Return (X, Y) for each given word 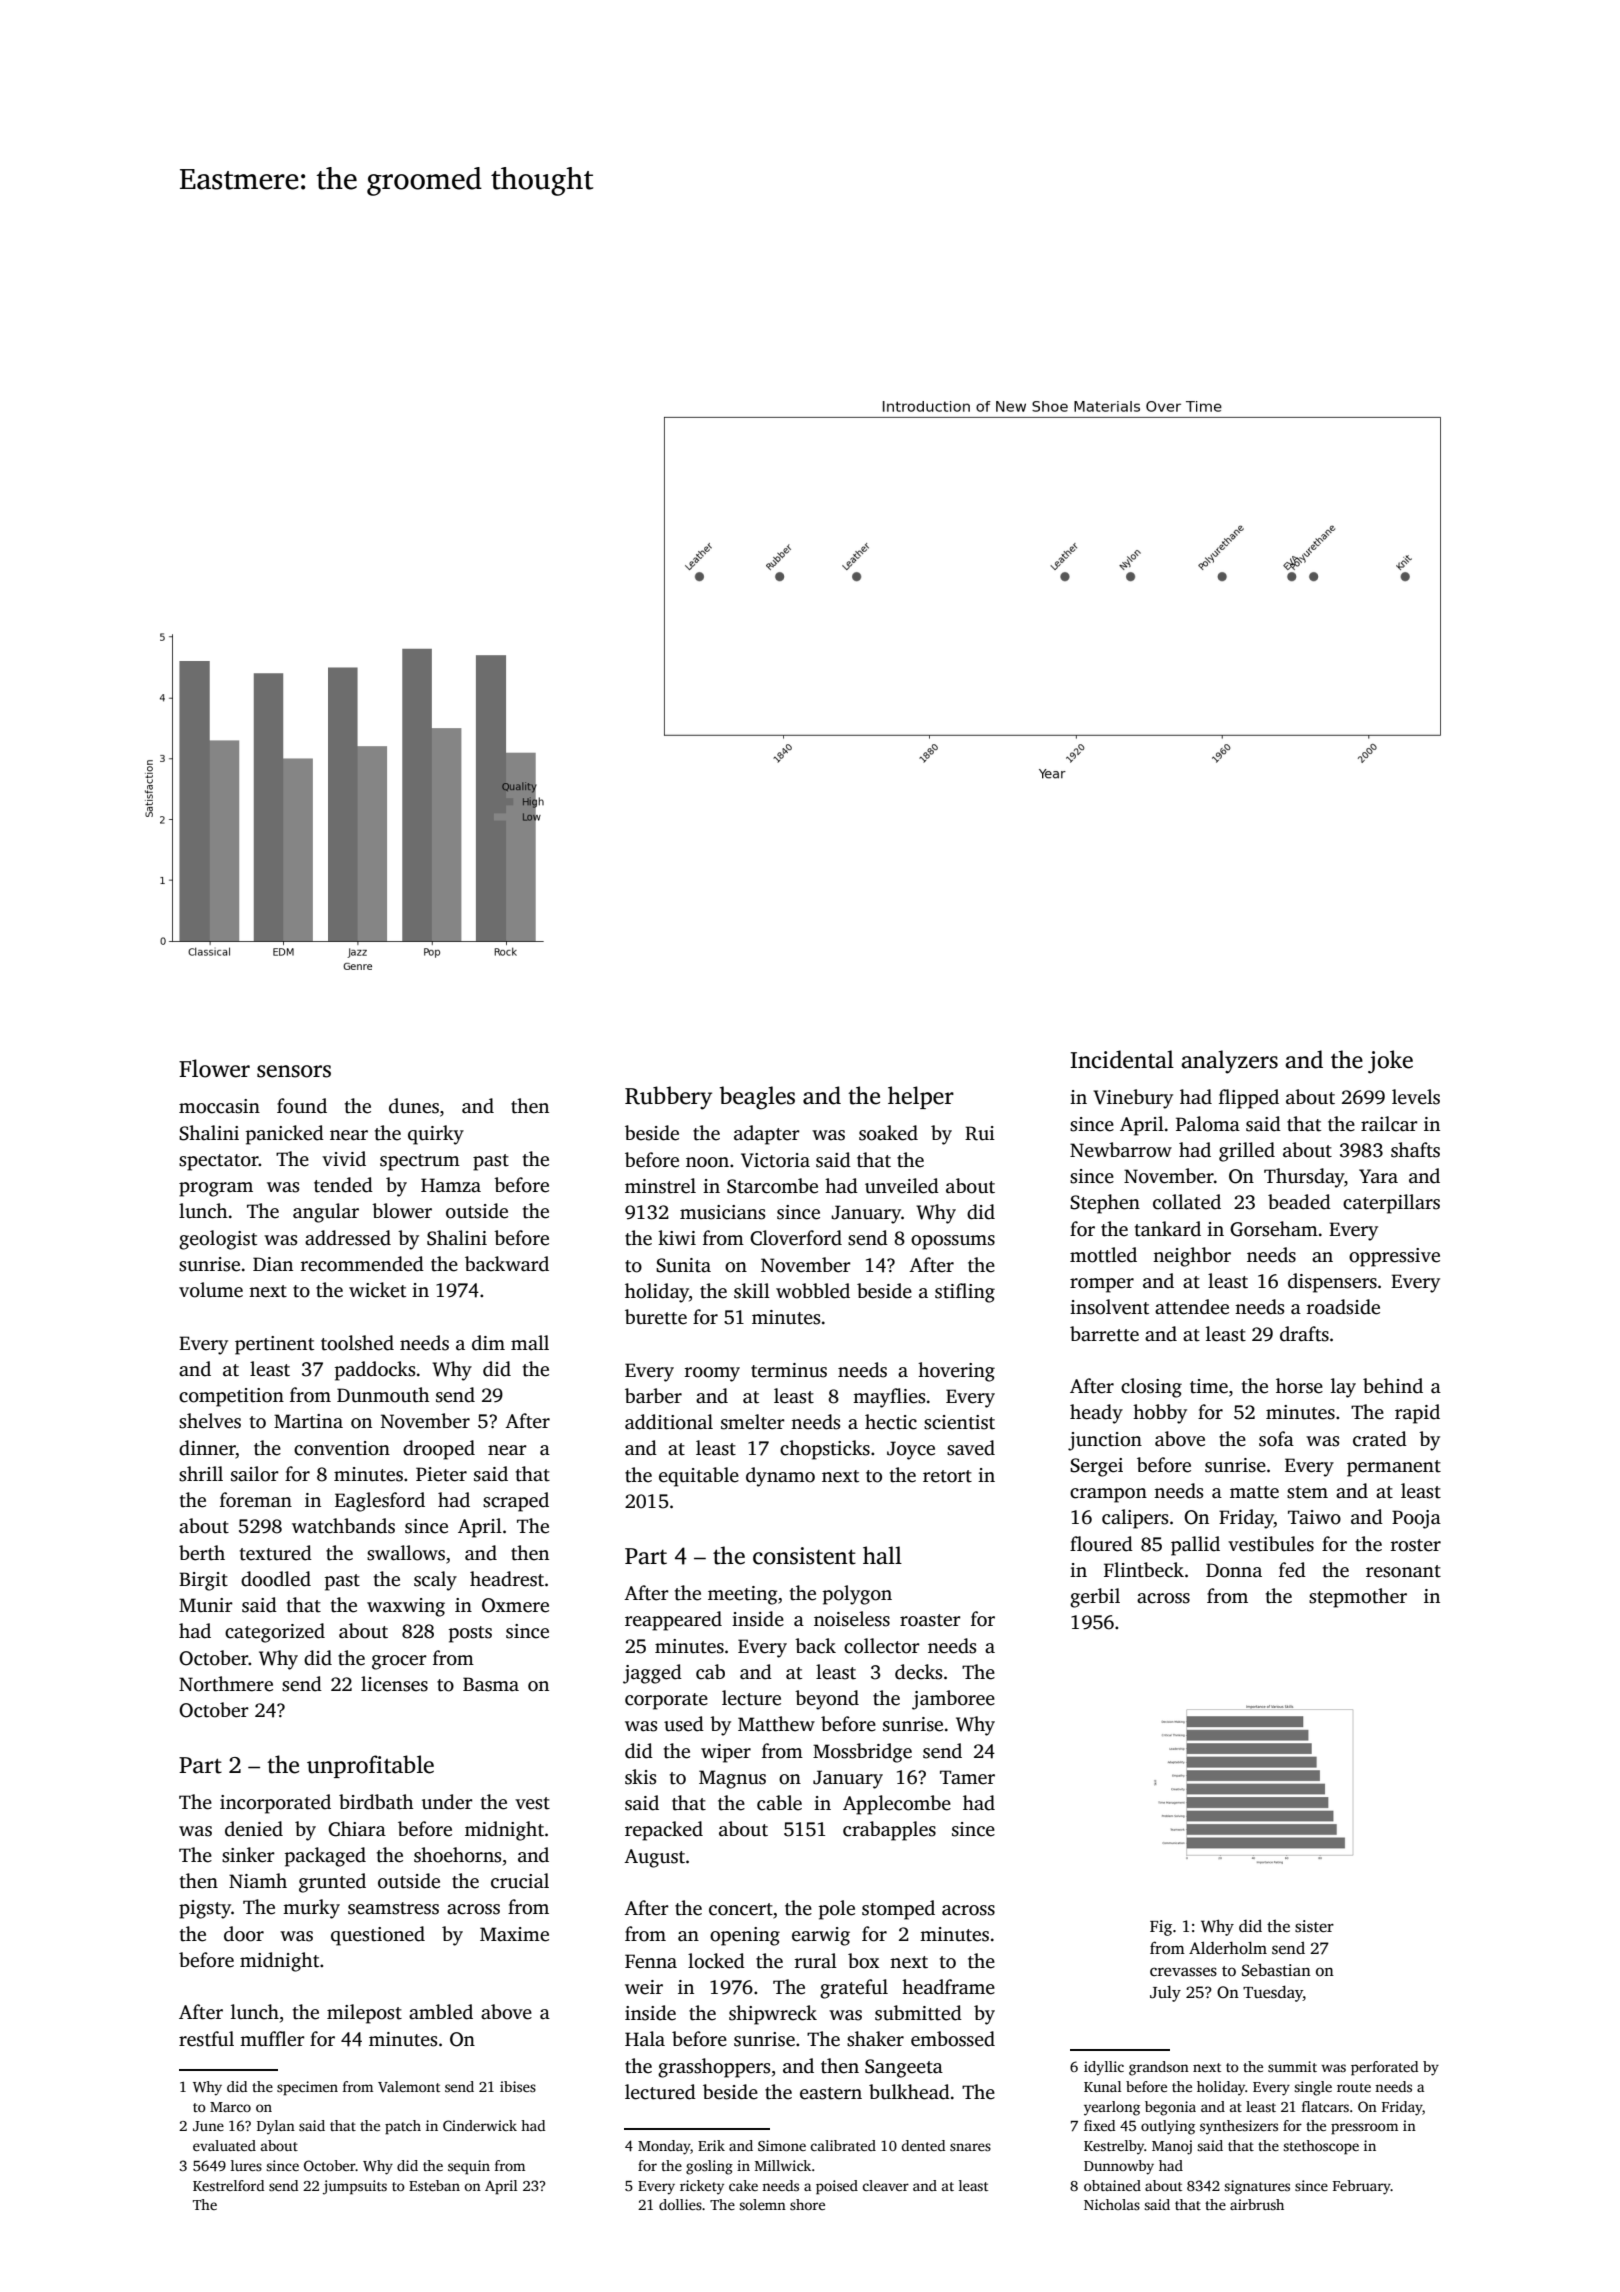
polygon (857, 1595)
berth (202, 1553)
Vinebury (1133, 1099)
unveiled (902, 1186)
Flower (214, 1068)
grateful (854, 1989)
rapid (1417, 1414)
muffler (272, 2039)
